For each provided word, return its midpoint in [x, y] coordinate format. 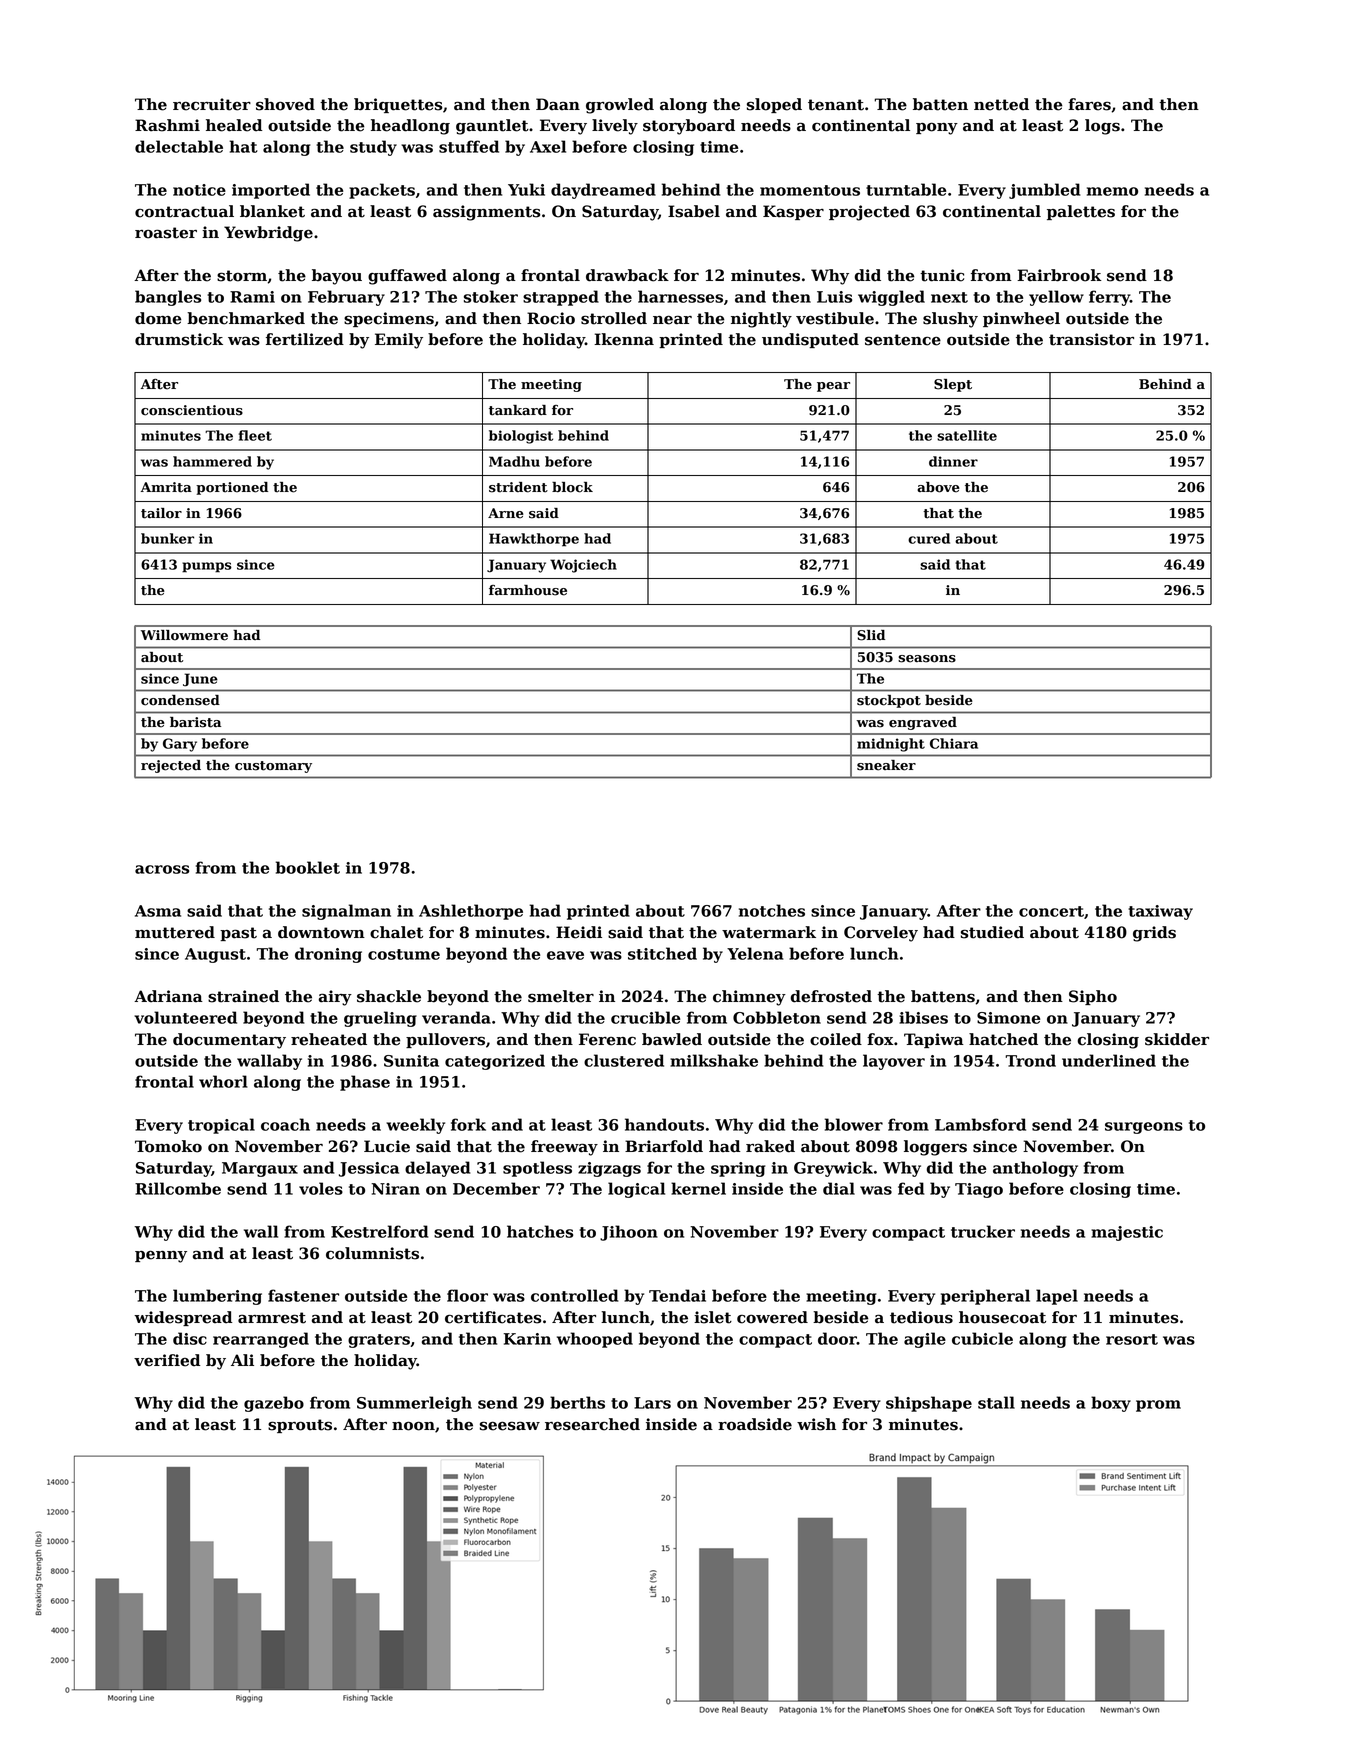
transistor [1091, 339]
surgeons [1144, 1128]
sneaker [886, 765]
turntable [906, 189]
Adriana [168, 996]
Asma [158, 911]
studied [992, 932]
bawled [672, 1039]
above [938, 487]
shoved [285, 104]
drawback [627, 275]
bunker [167, 538]
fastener [303, 1295]
